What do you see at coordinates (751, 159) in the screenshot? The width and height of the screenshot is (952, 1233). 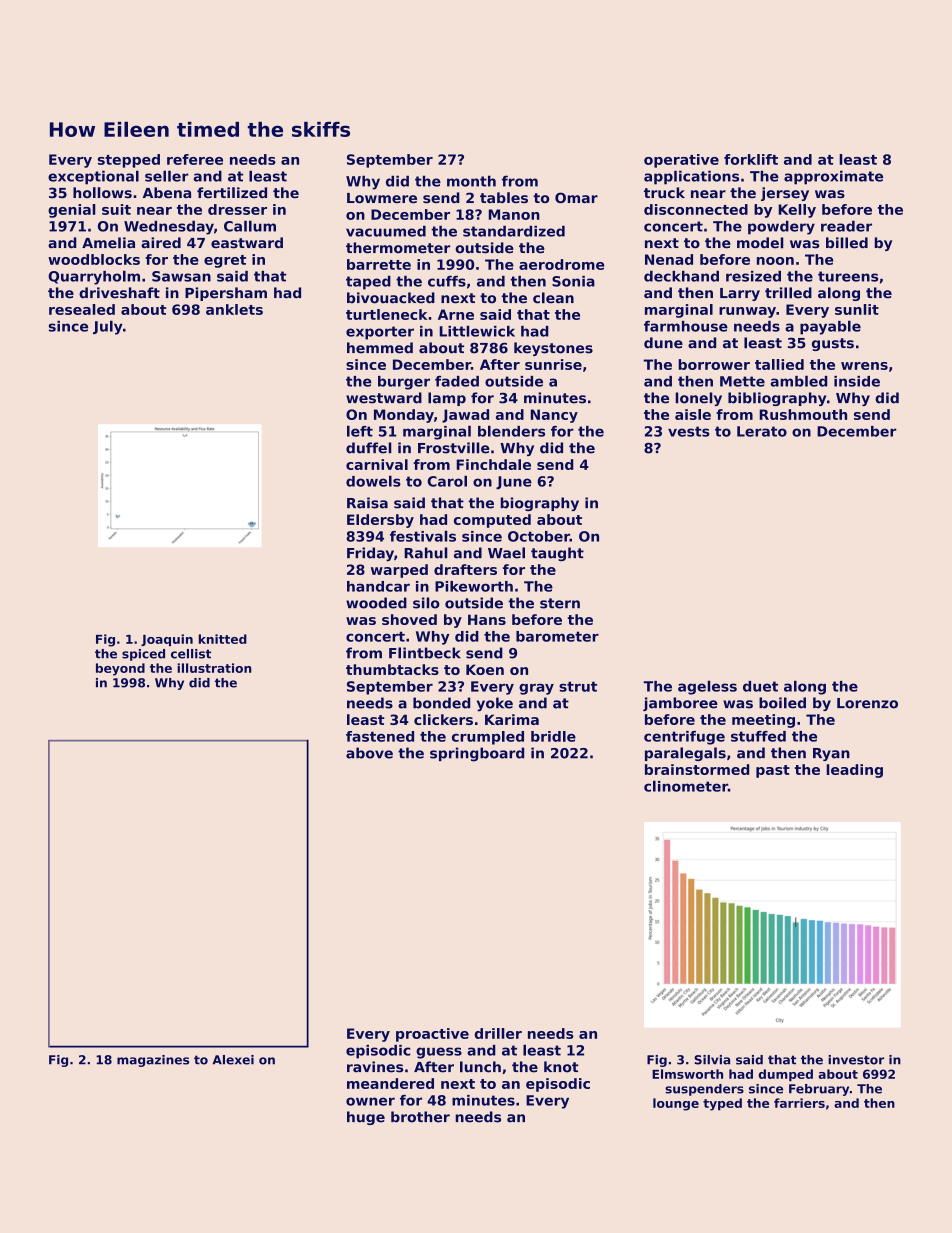 I see `forklift` at bounding box center [751, 159].
